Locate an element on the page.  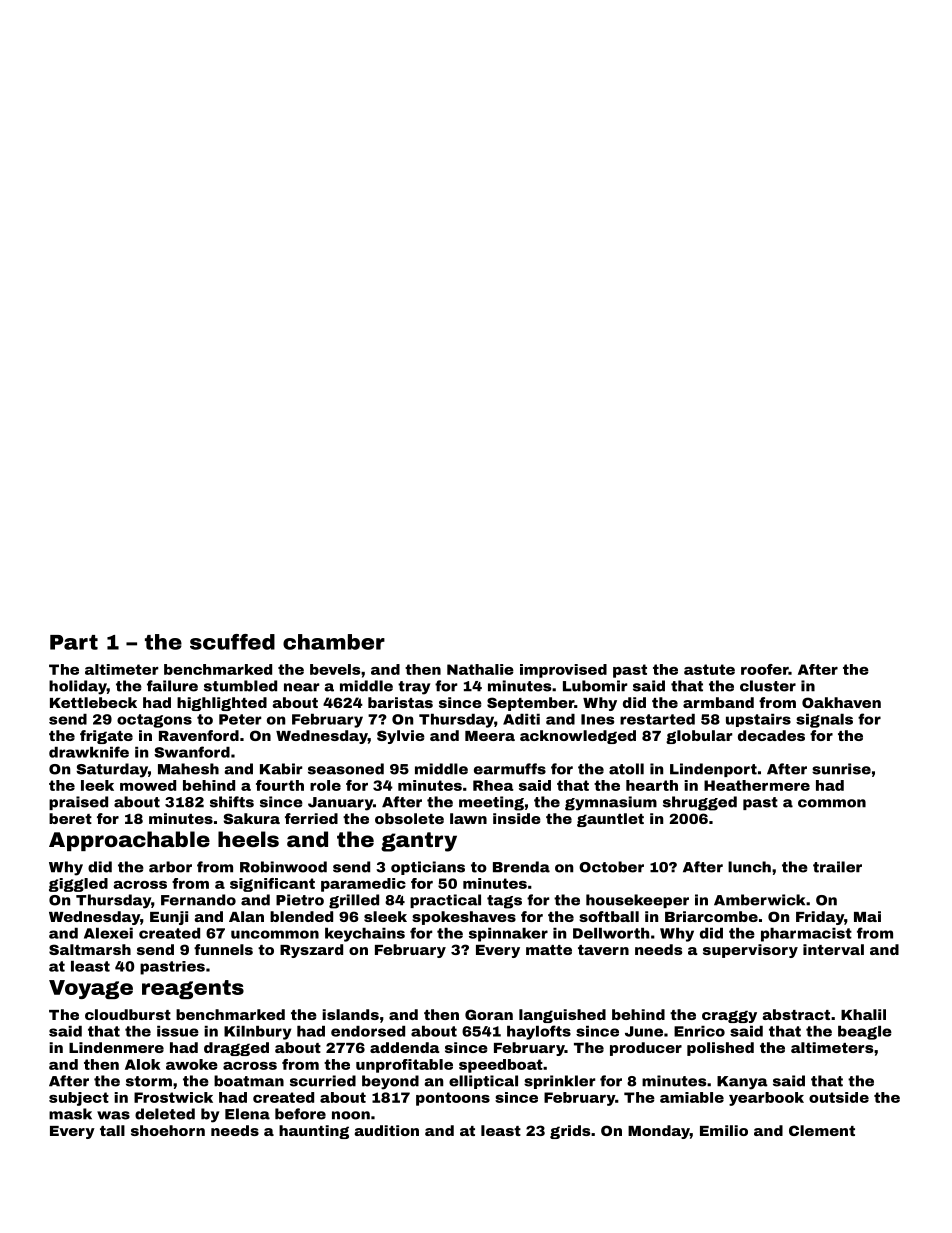
opticians is located at coordinates (428, 868).
